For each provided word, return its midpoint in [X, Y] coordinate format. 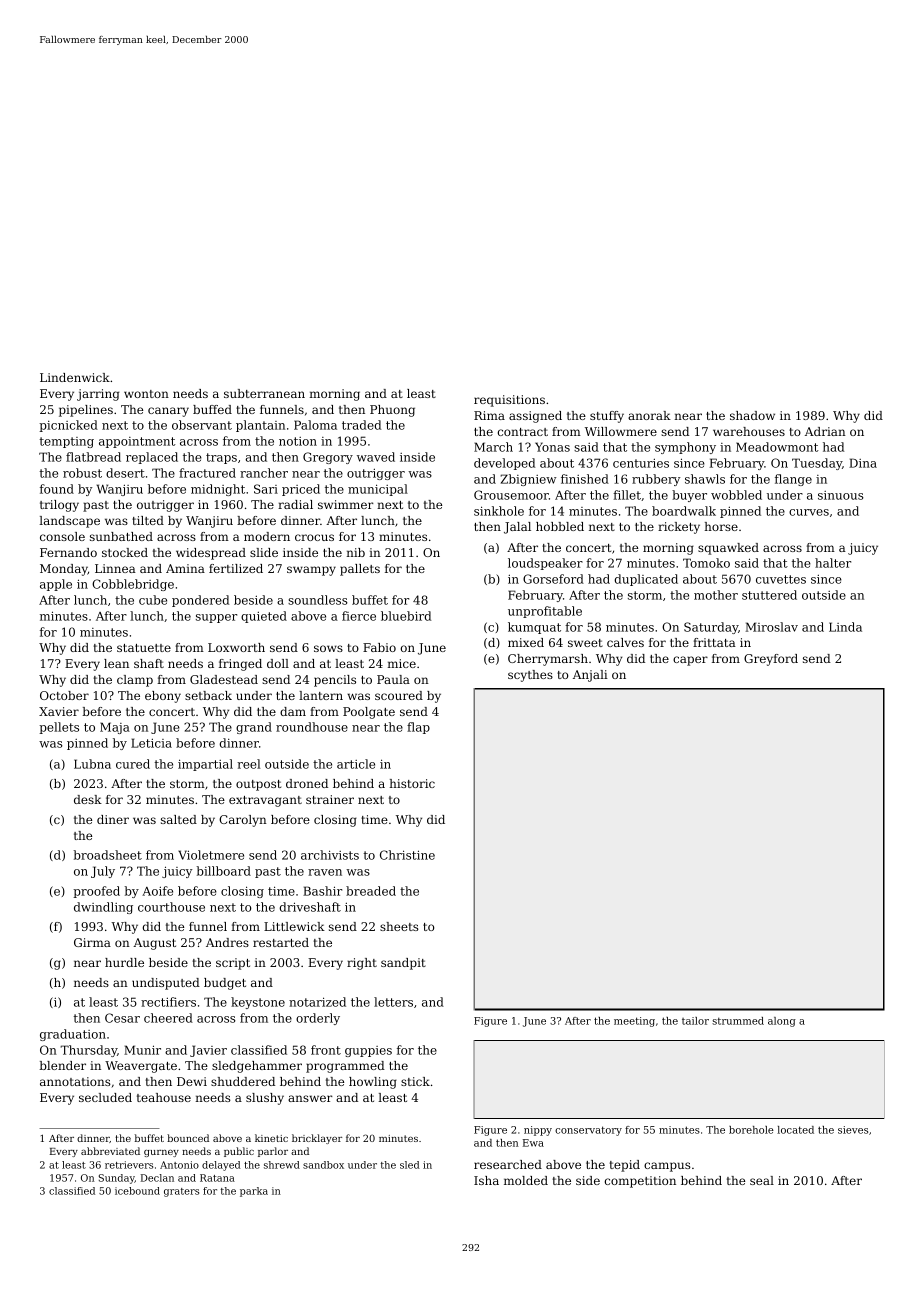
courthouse [171, 907]
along [782, 1022]
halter [833, 563]
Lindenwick [75, 377]
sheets [399, 926]
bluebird [406, 616]
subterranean [264, 393]
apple [56, 585]
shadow [752, 415]
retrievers [129, 1165]
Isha [486, 1180]
